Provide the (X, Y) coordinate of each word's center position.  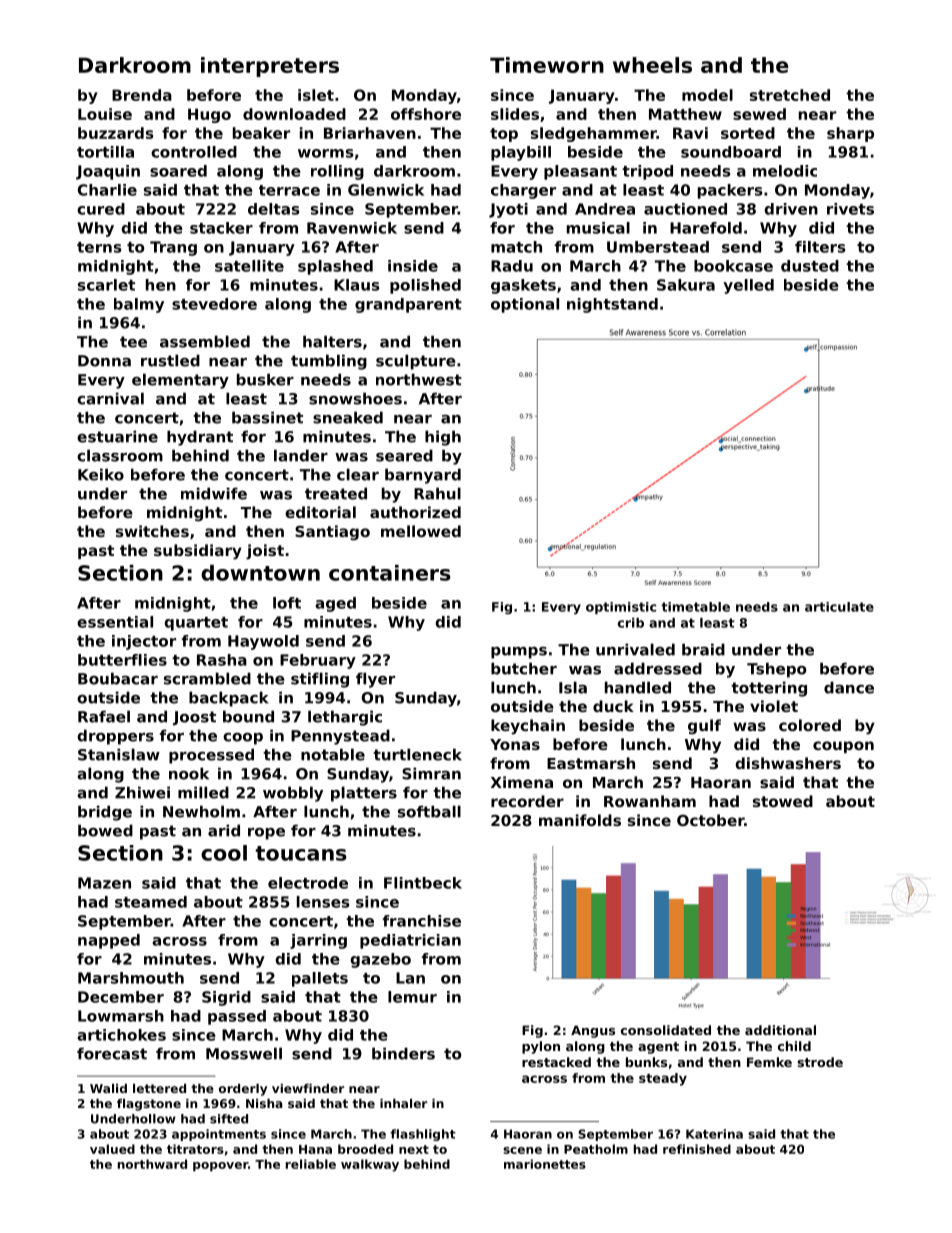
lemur (412, 997)
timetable (695, 607)
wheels (652, 65)
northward (152, 1164)
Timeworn (547, 65)
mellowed (421, 531)
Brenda (142, 95)
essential (115, 622)
